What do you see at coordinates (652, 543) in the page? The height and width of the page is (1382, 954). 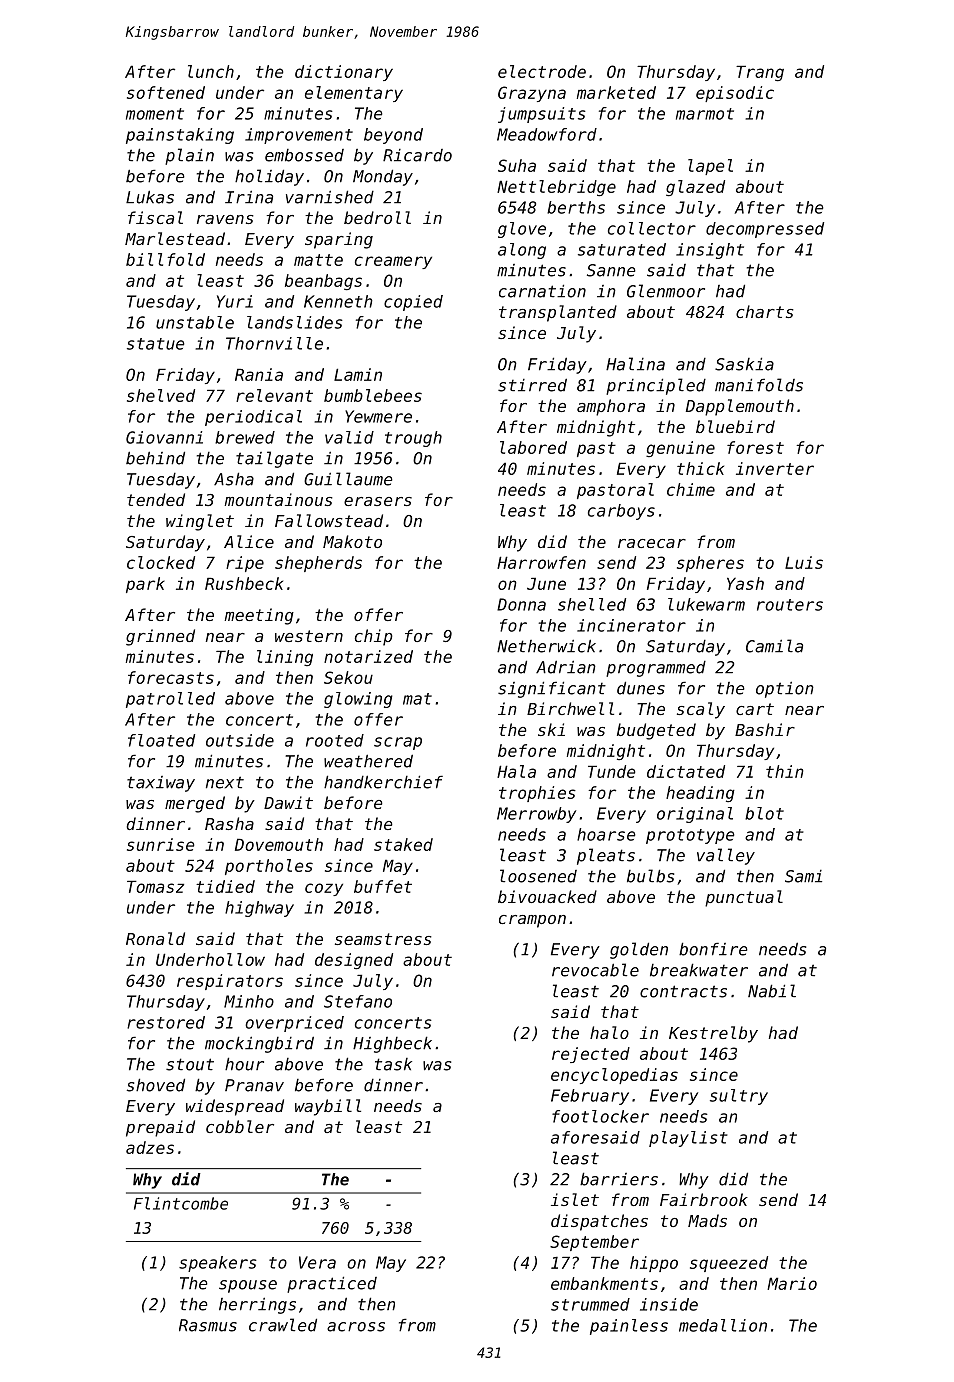 I see `racecar` at bounding box center [652, 543].
